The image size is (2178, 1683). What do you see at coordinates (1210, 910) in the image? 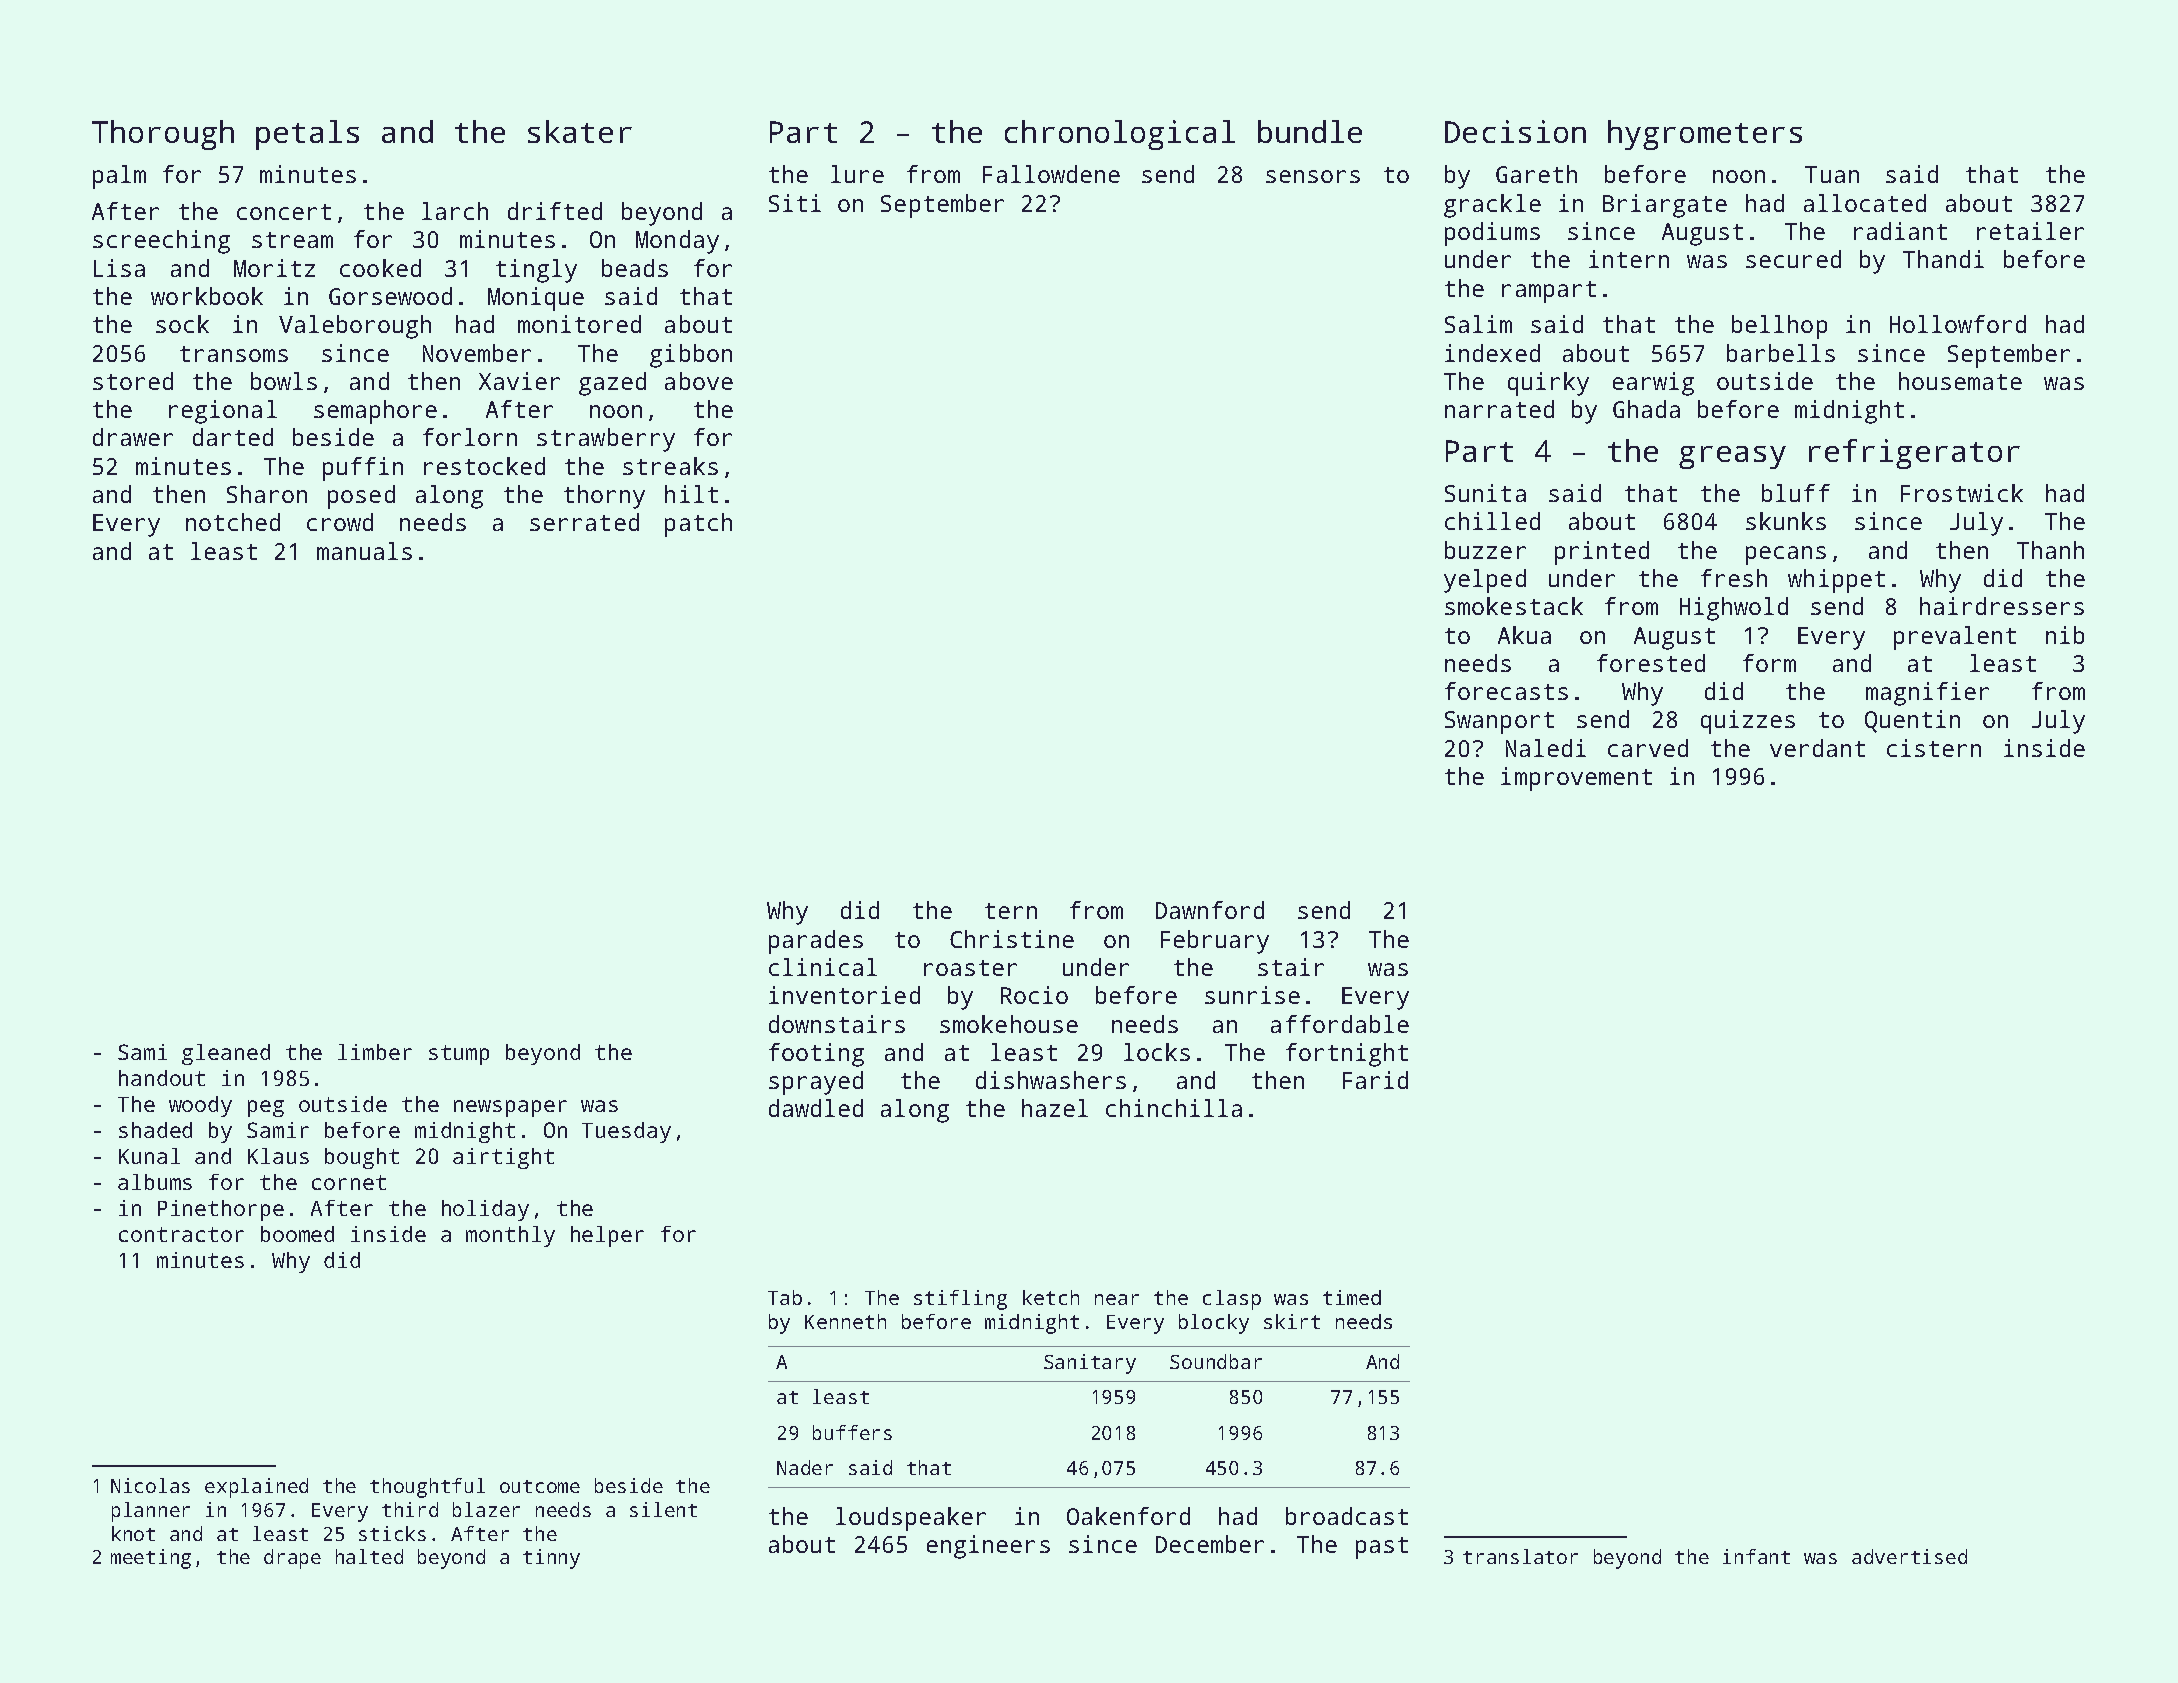
I see `Dawnford` at bounding box center [1210, 910].
